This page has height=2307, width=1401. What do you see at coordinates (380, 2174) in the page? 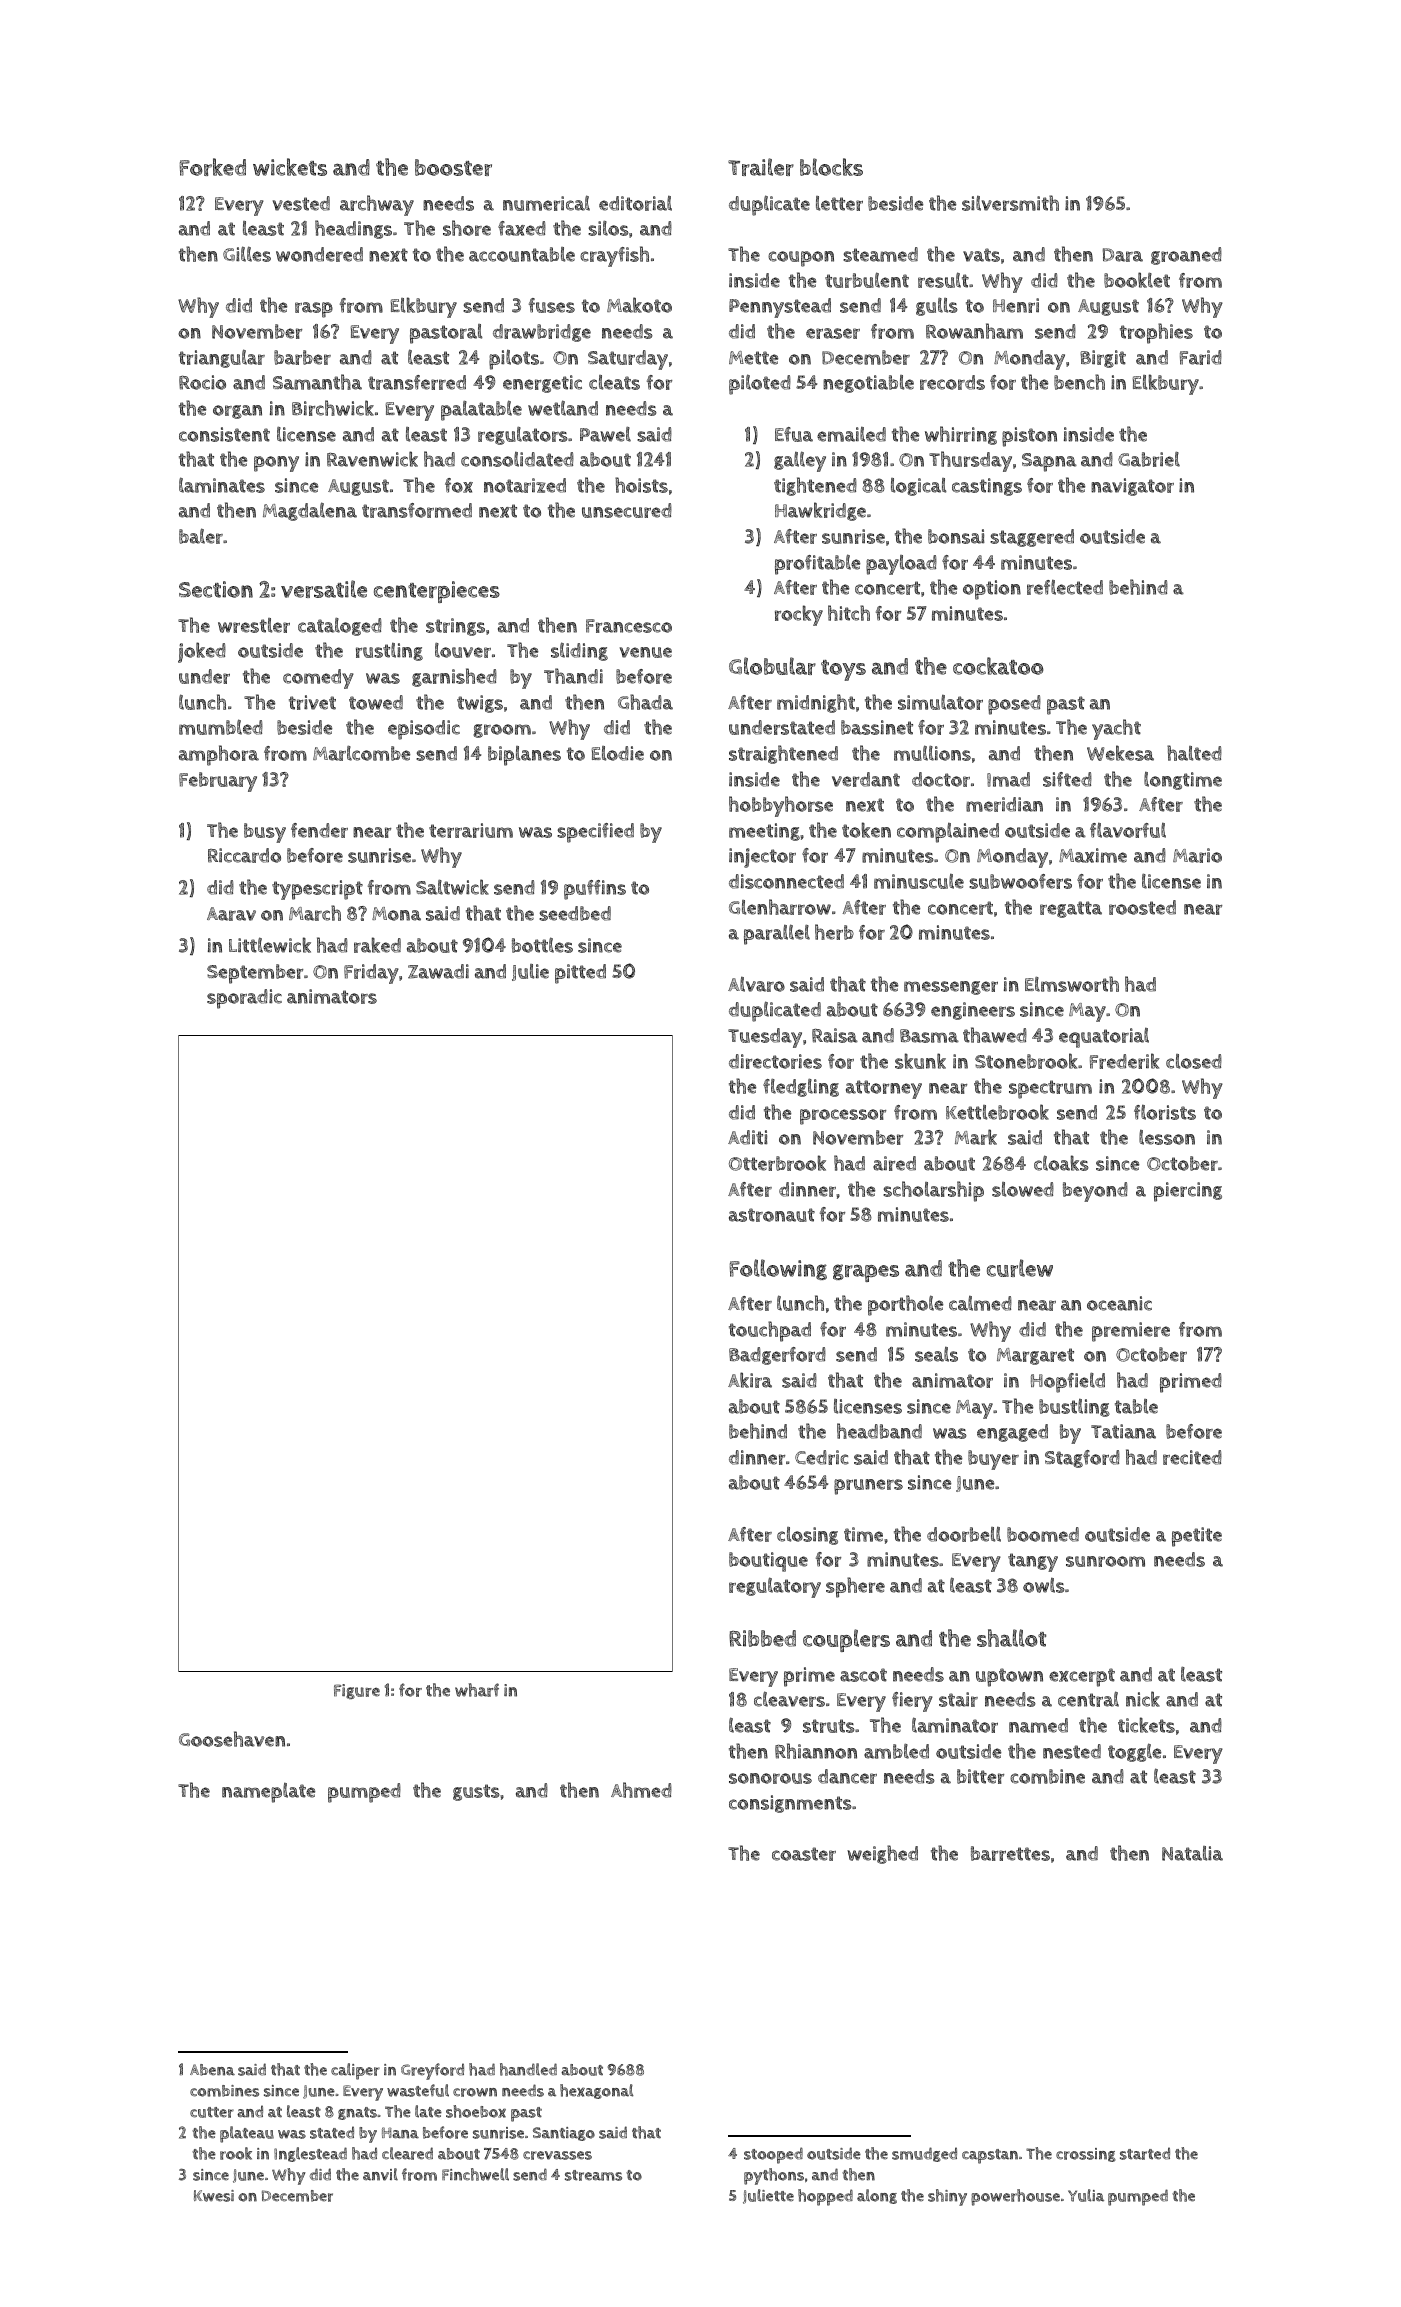
I see `anvil` at bounding box center [380, 2174].
